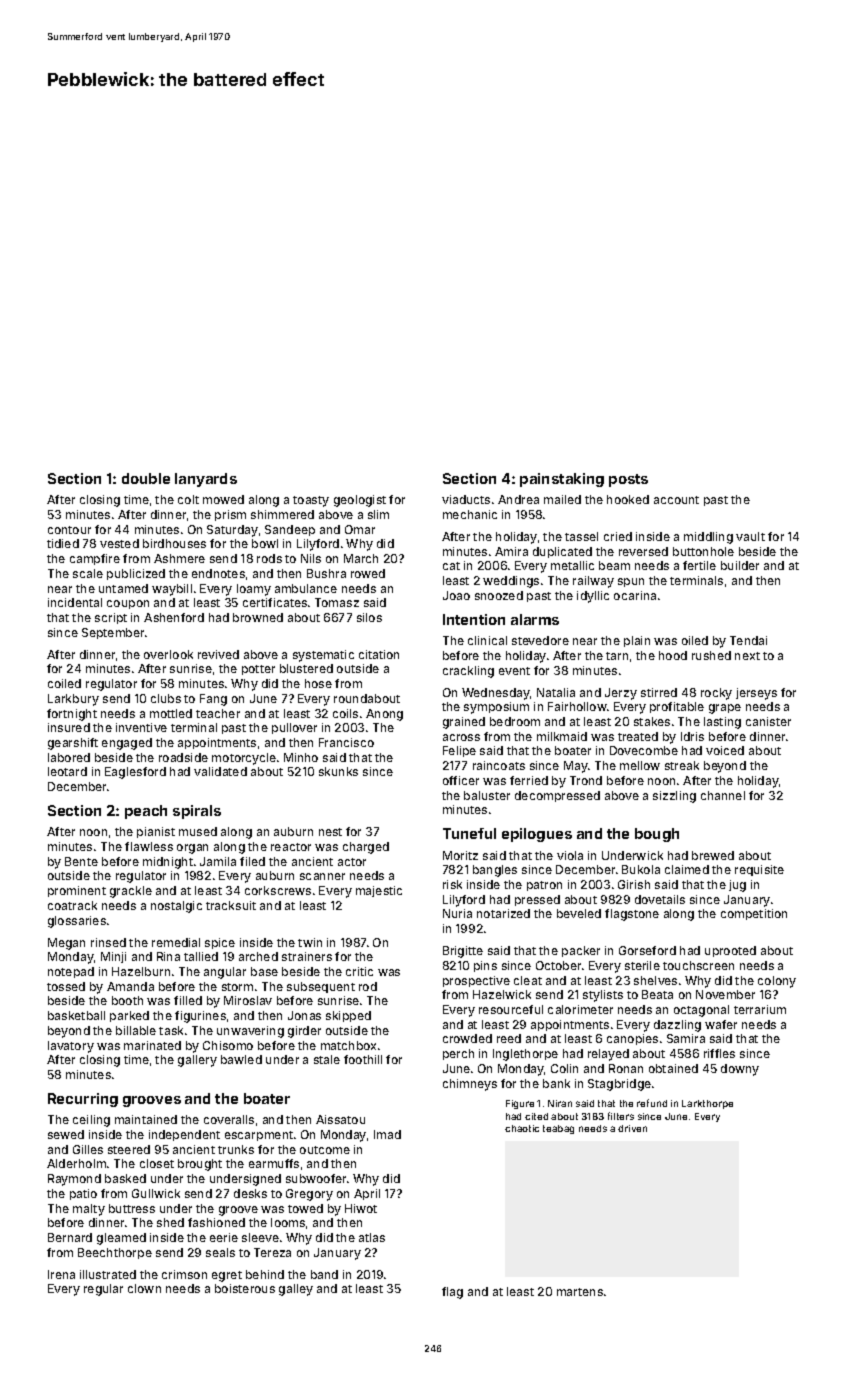 The width and height of the screenshot is (849, 1400). What do you see at coordinates (466, 499) in the screenshot?
I see `viaducts` at bounding box center [466, 499].
